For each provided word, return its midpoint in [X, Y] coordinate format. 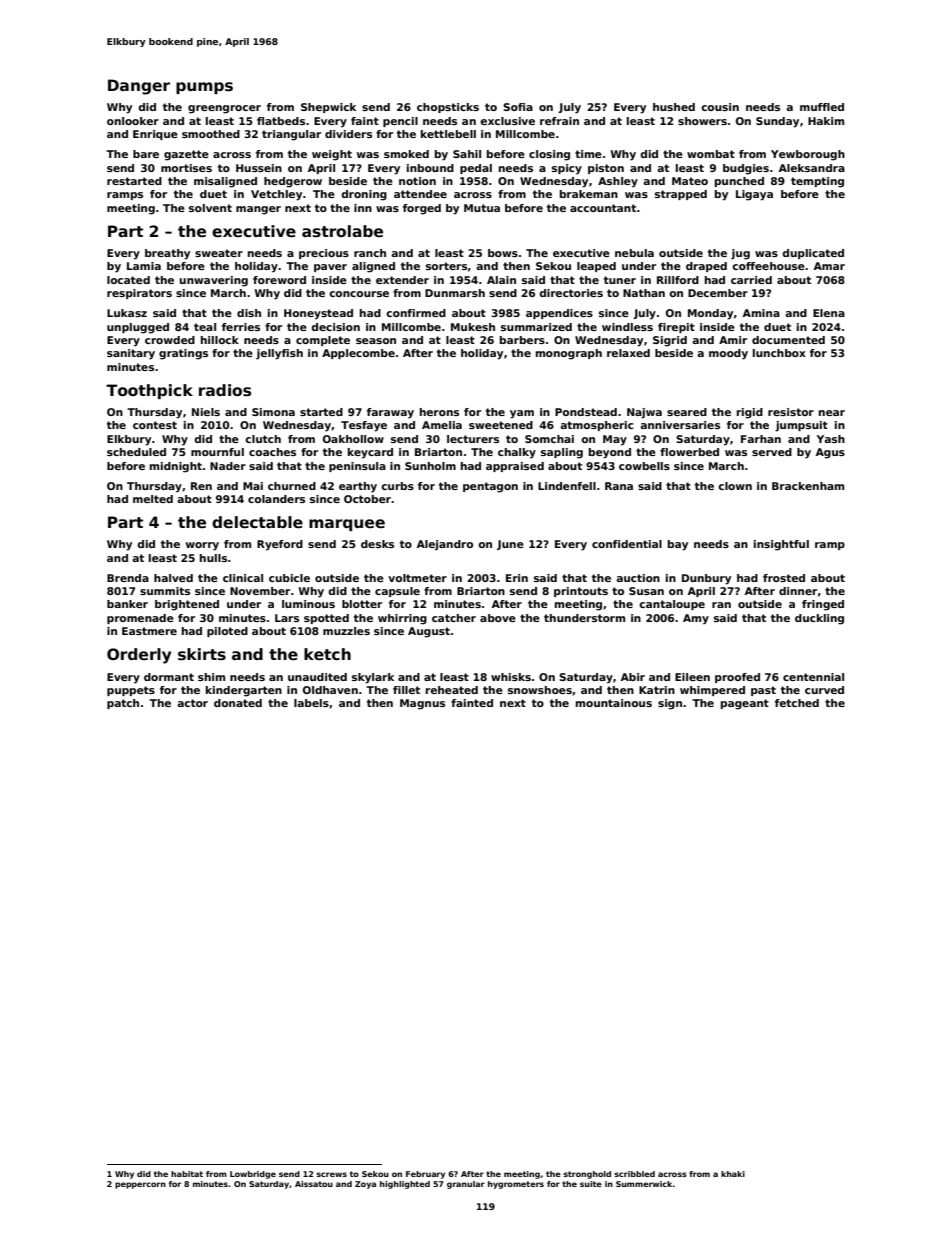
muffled [822, 107]
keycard [370, 453]
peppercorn [140, 1185]
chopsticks [448, 108]
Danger [139, 87]
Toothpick [149, 391]
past [763, 691]
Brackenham [808, 486]
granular [466, 1185]
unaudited [317, 677]
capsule [397, 592]
